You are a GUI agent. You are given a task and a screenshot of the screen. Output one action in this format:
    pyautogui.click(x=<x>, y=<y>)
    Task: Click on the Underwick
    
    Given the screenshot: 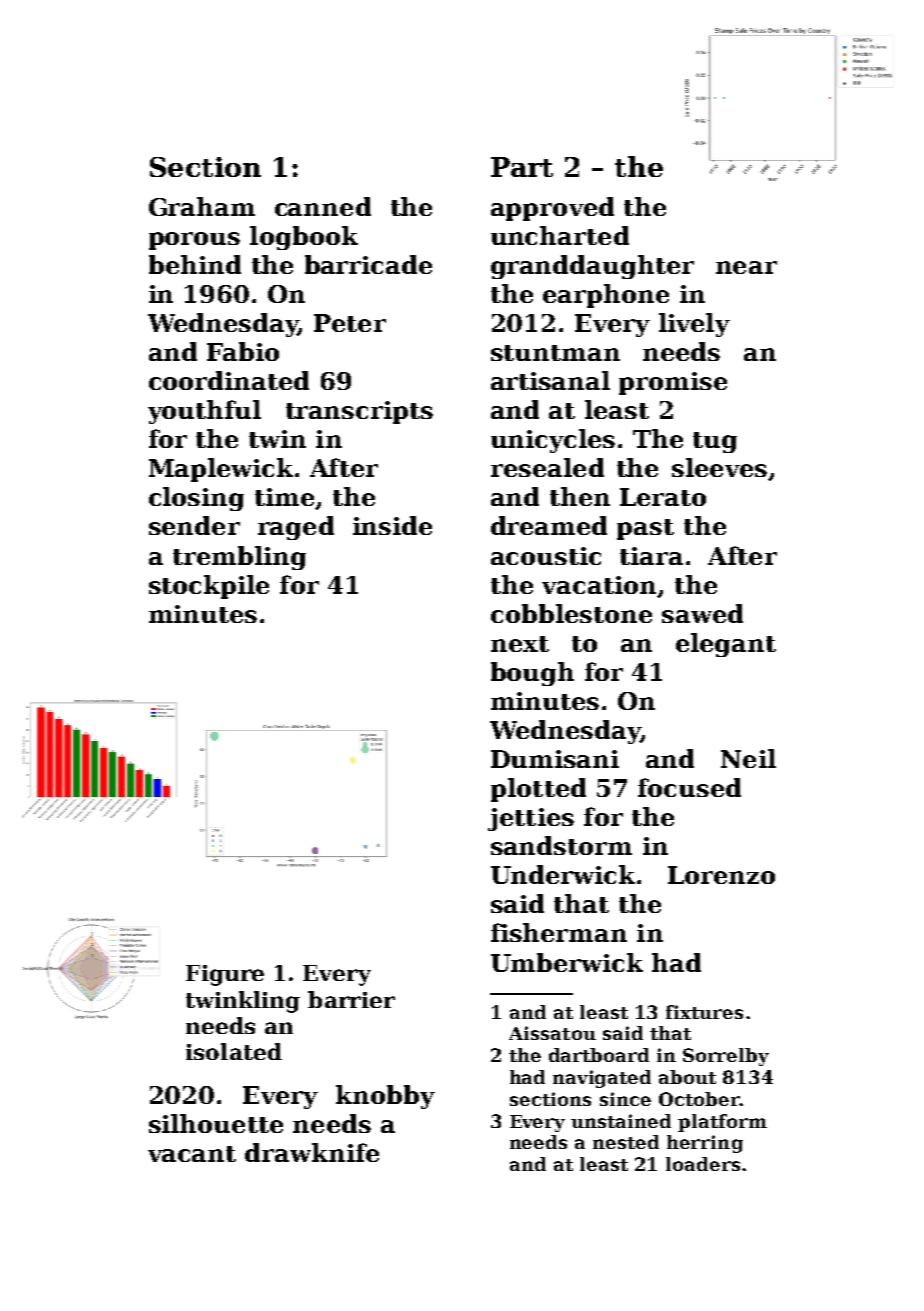 What is the action you would take?
    pyautogui.click(x=563, y=874)
